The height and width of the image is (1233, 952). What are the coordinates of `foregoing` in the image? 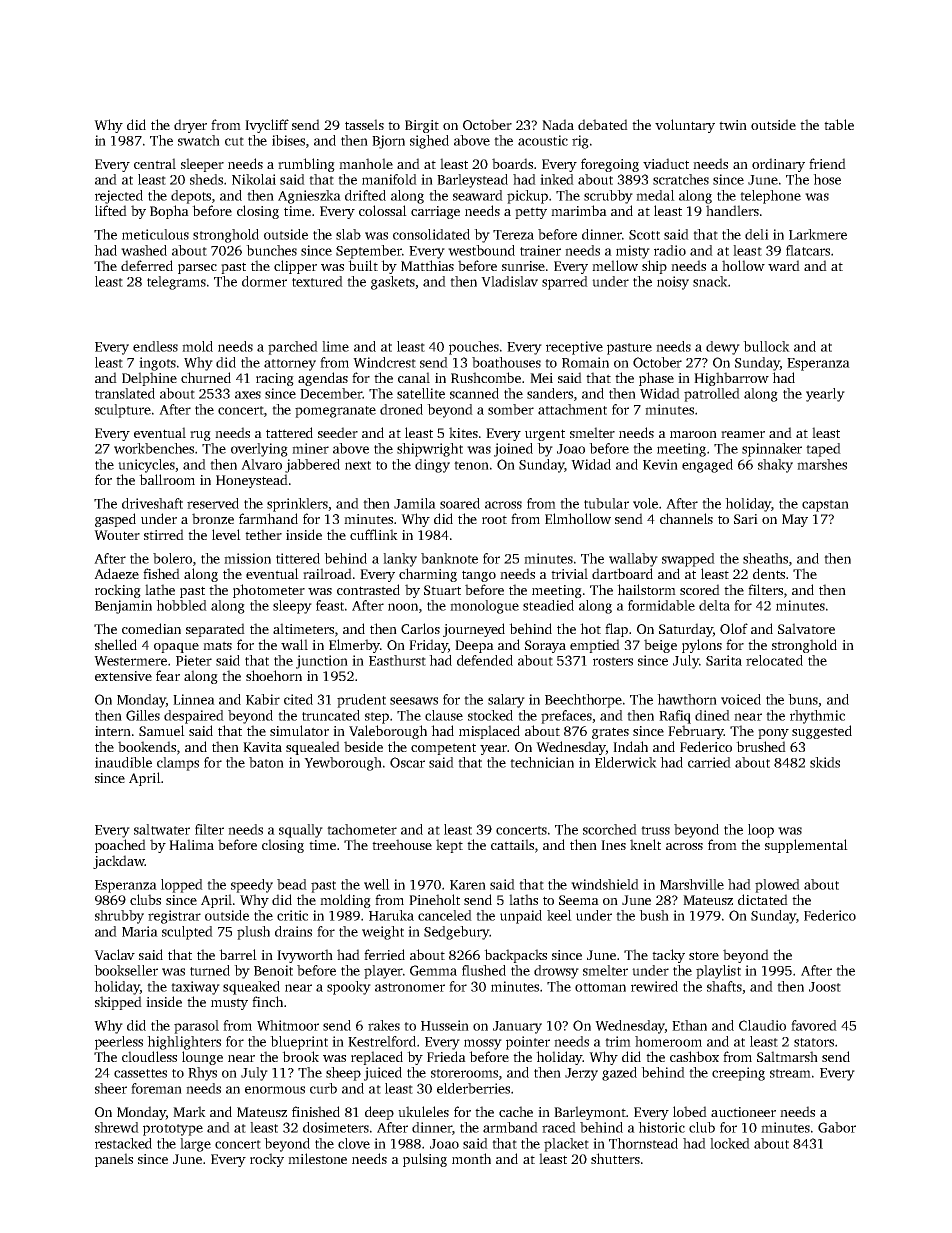 It's located at (610, 165).
